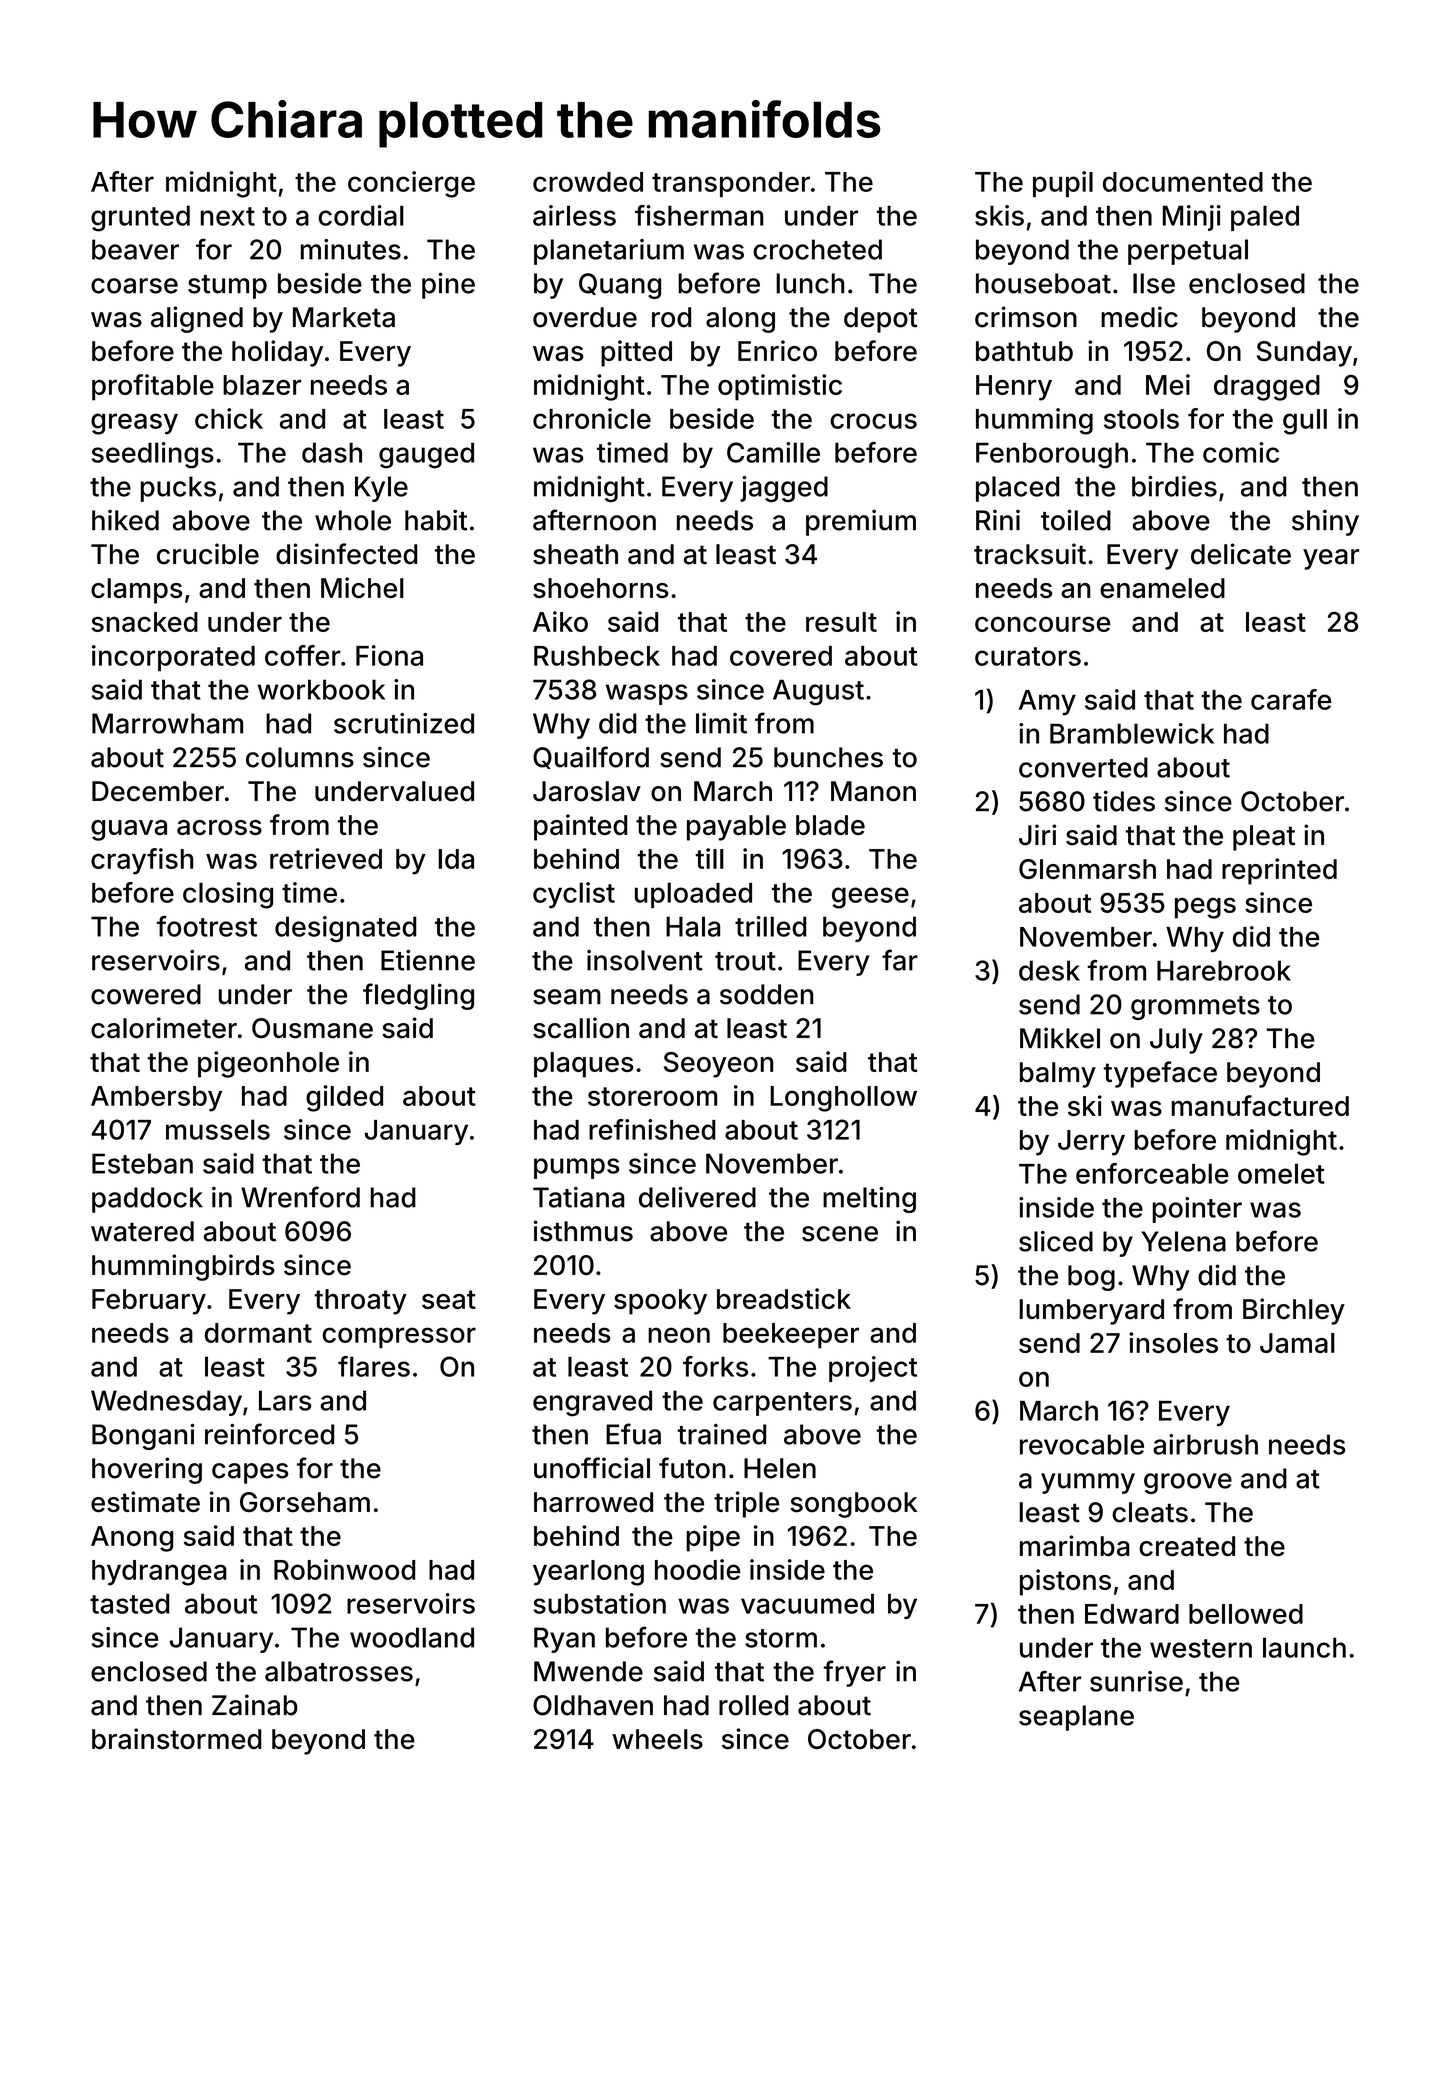 The height and width of the screenshot is (2100, 1450). Describe the element at coordinates (255, 1705) in the screenshot. I see `Zainab` at that location.
